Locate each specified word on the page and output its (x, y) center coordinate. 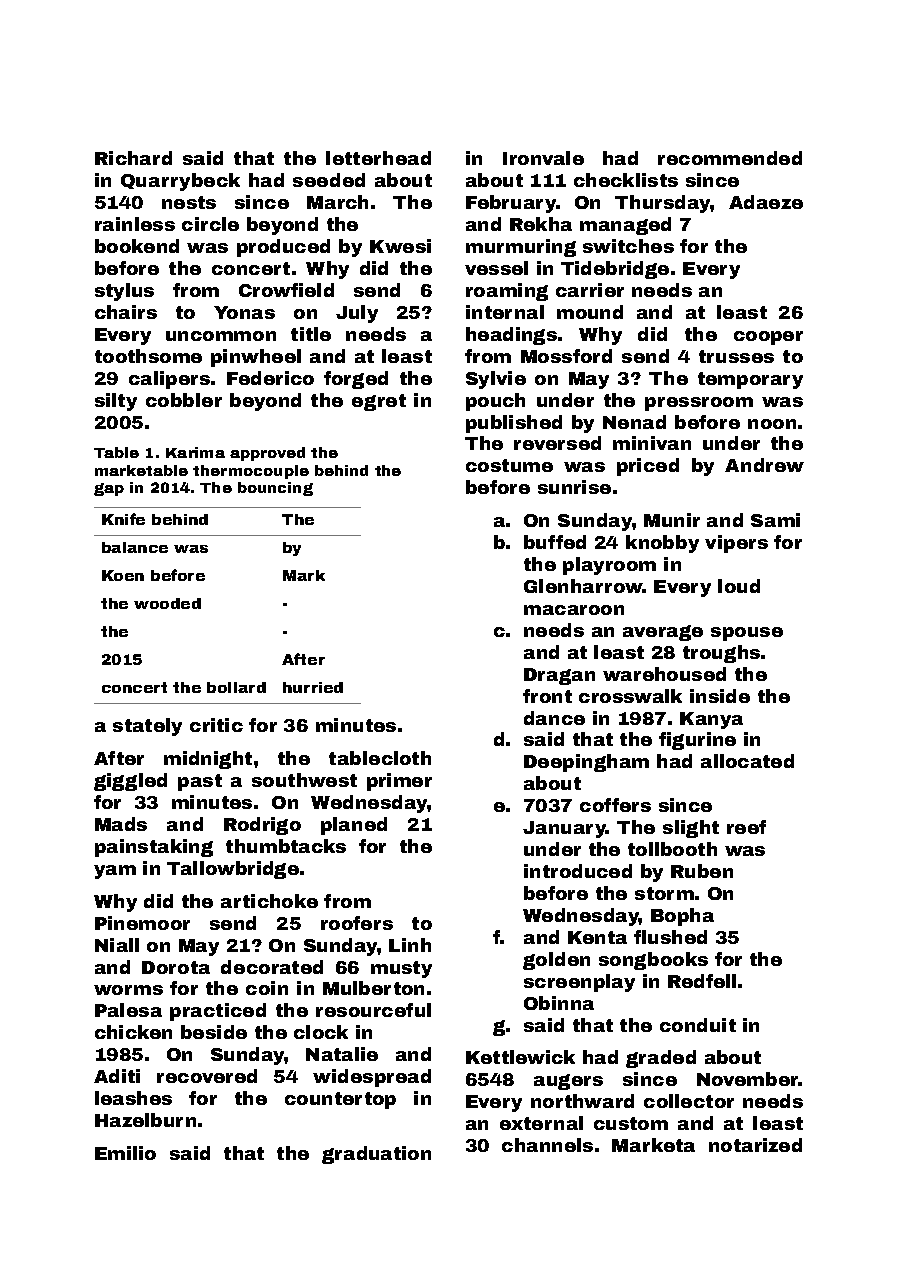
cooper (768, 338)
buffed (555, 542)
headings (511, 336)
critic (216, 725)
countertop (340, 1100)
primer (399, 782)
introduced (578, 871)
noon (772, 424)
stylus (124, 292)
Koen (123, 575)
